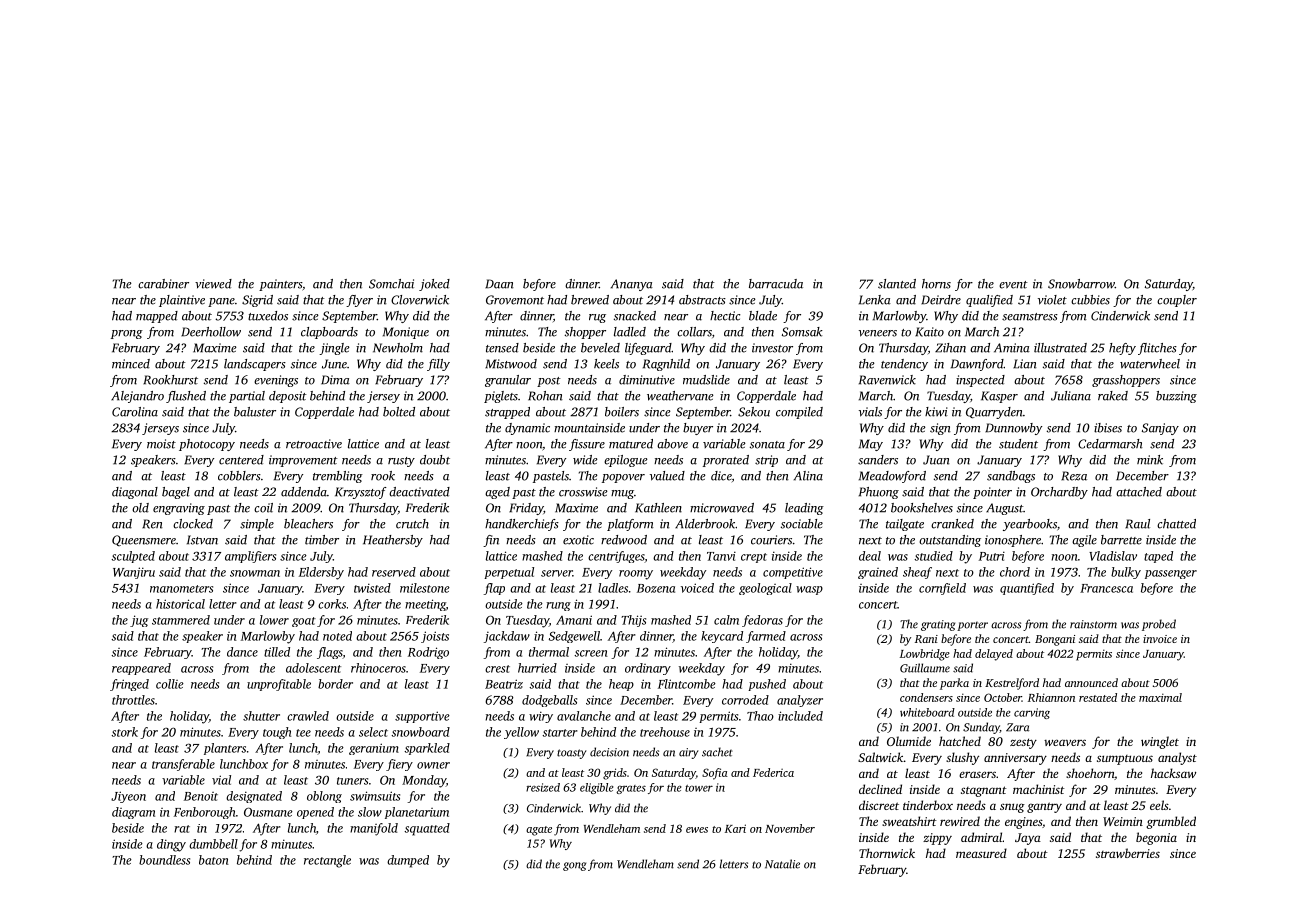 This document has width=1308, height=924. What do you see at coordinates (699, 788) in the document?
I see `tower` at bounding box center [699, 788].
